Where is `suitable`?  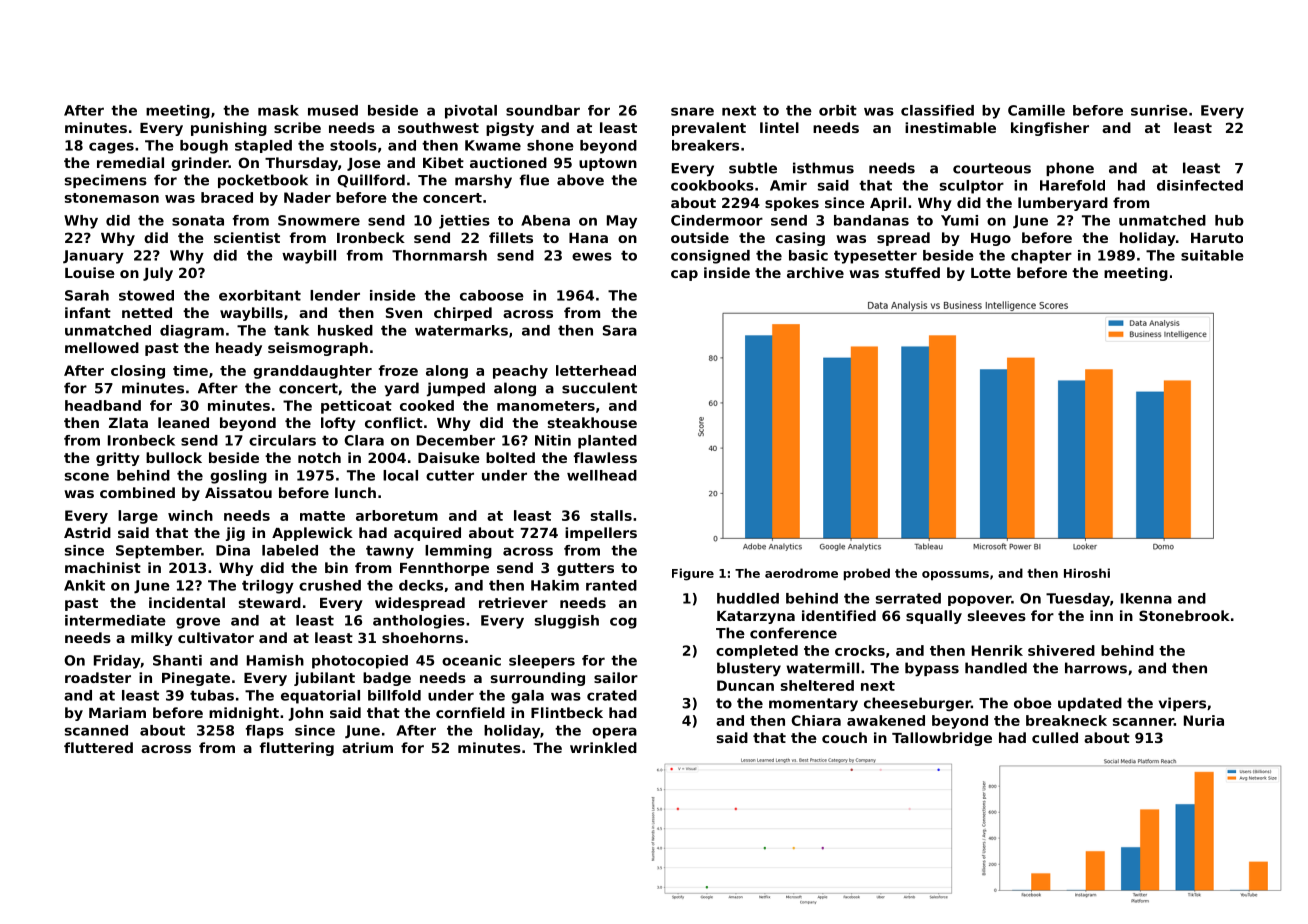 suitable is located at coordinates (1212, 255).
